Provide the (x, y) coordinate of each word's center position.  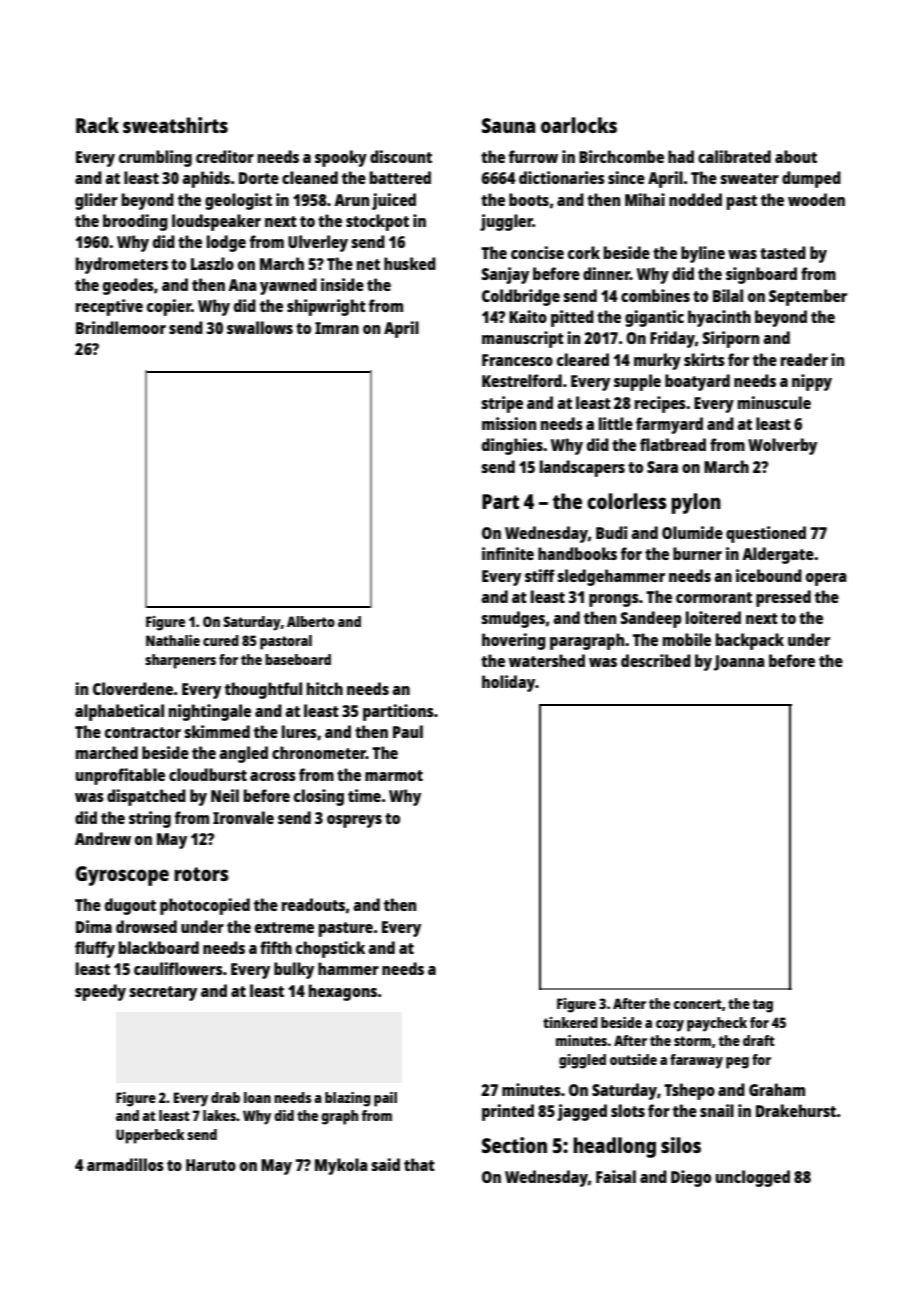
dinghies (512, 446)
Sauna (508, 125)
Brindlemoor (121, 327)
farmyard (669, 425)
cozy (670, 1026)
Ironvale (243, 817)
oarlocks (579, 125)
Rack (97, 125)
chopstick (330, 949)
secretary (163, 993)
